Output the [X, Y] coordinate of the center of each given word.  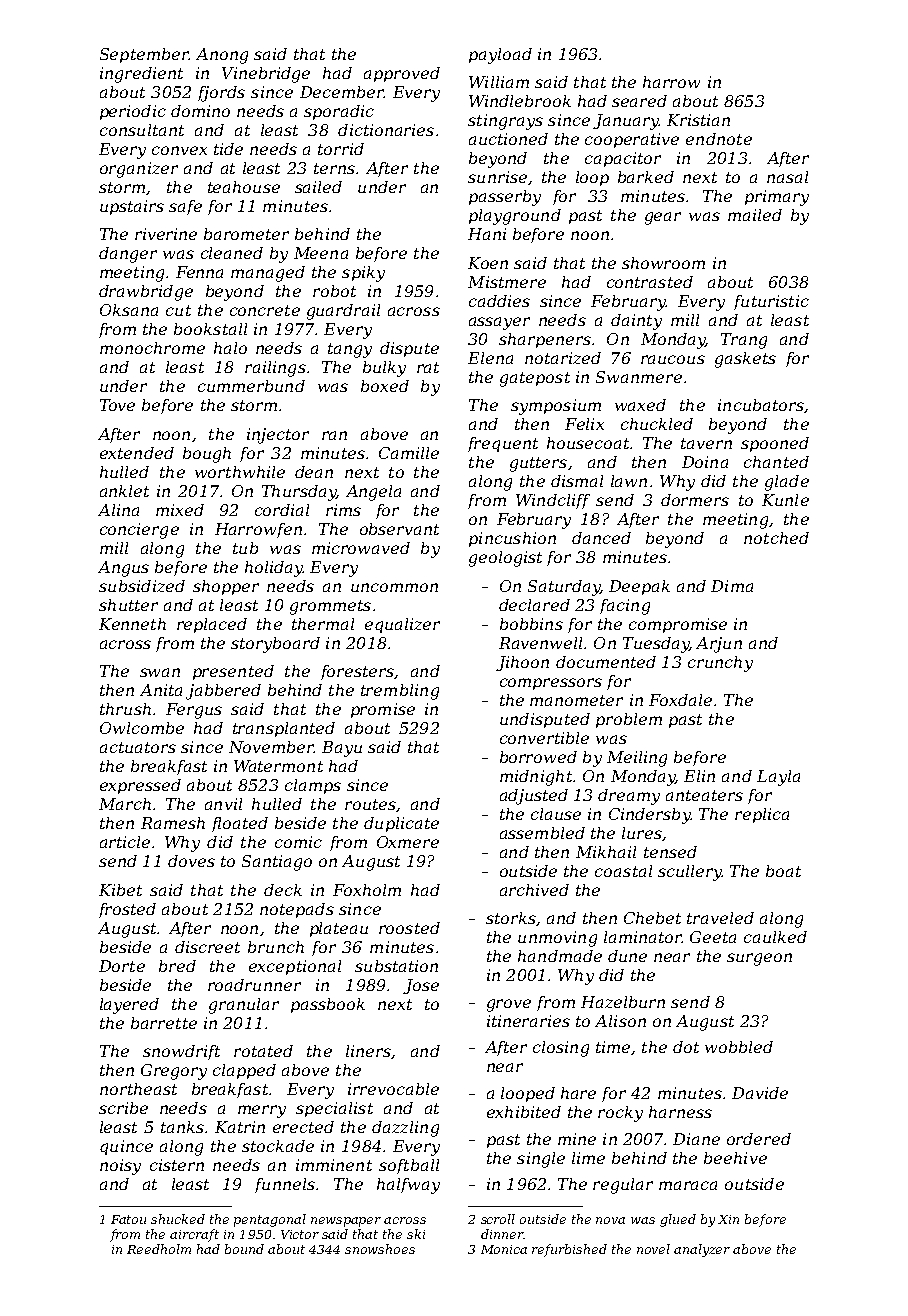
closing [561, 1049]
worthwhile [240, 472]
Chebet [652, 918]
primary [777, 198]
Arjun [719, 645]
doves [191, 861]
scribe [123, 1108]
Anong [222, 56]
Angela [373, 493]
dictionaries [386, 130]
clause [556, 814]
